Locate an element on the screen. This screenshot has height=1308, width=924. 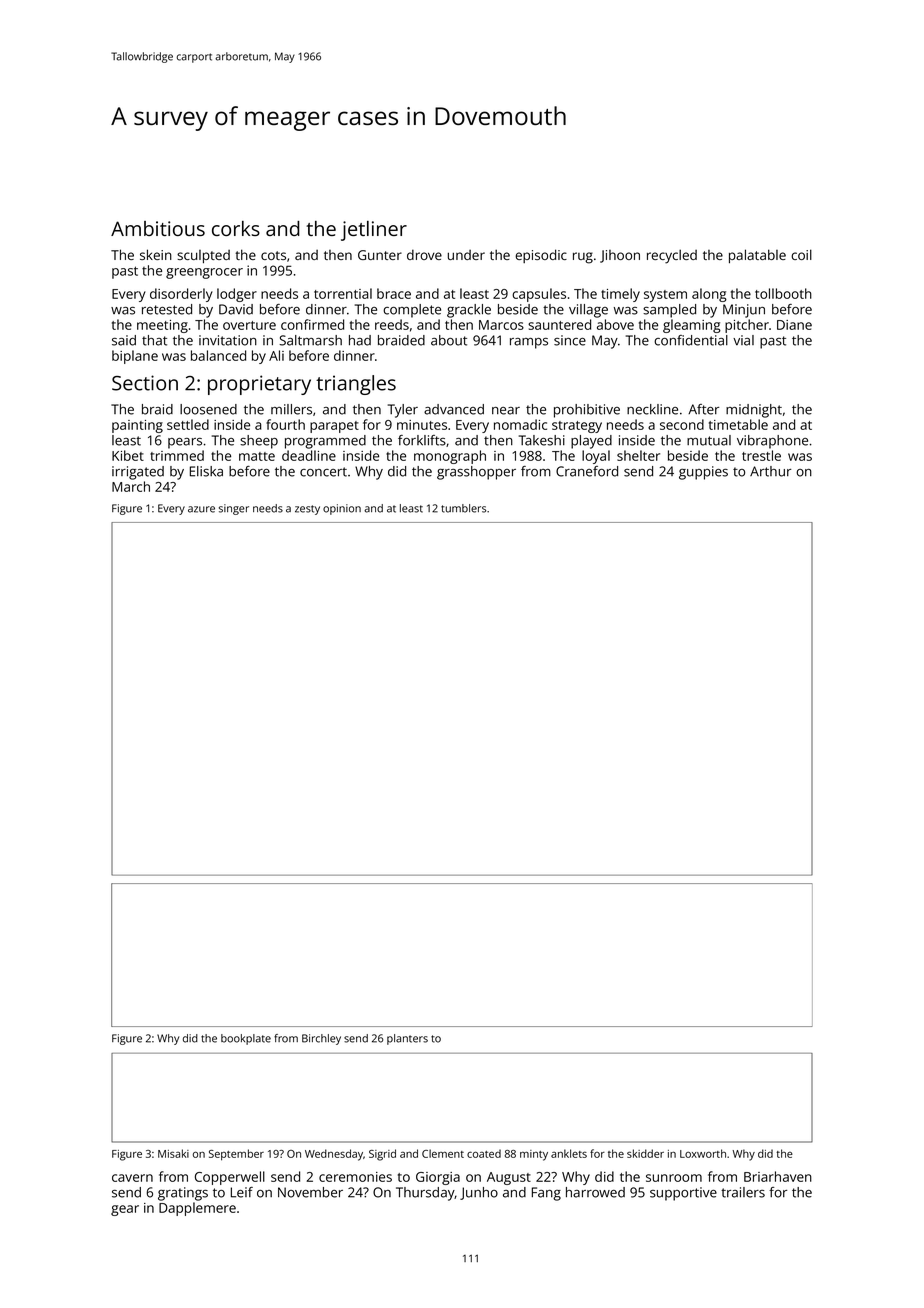
gear is located at coordinates (125, 1210).
